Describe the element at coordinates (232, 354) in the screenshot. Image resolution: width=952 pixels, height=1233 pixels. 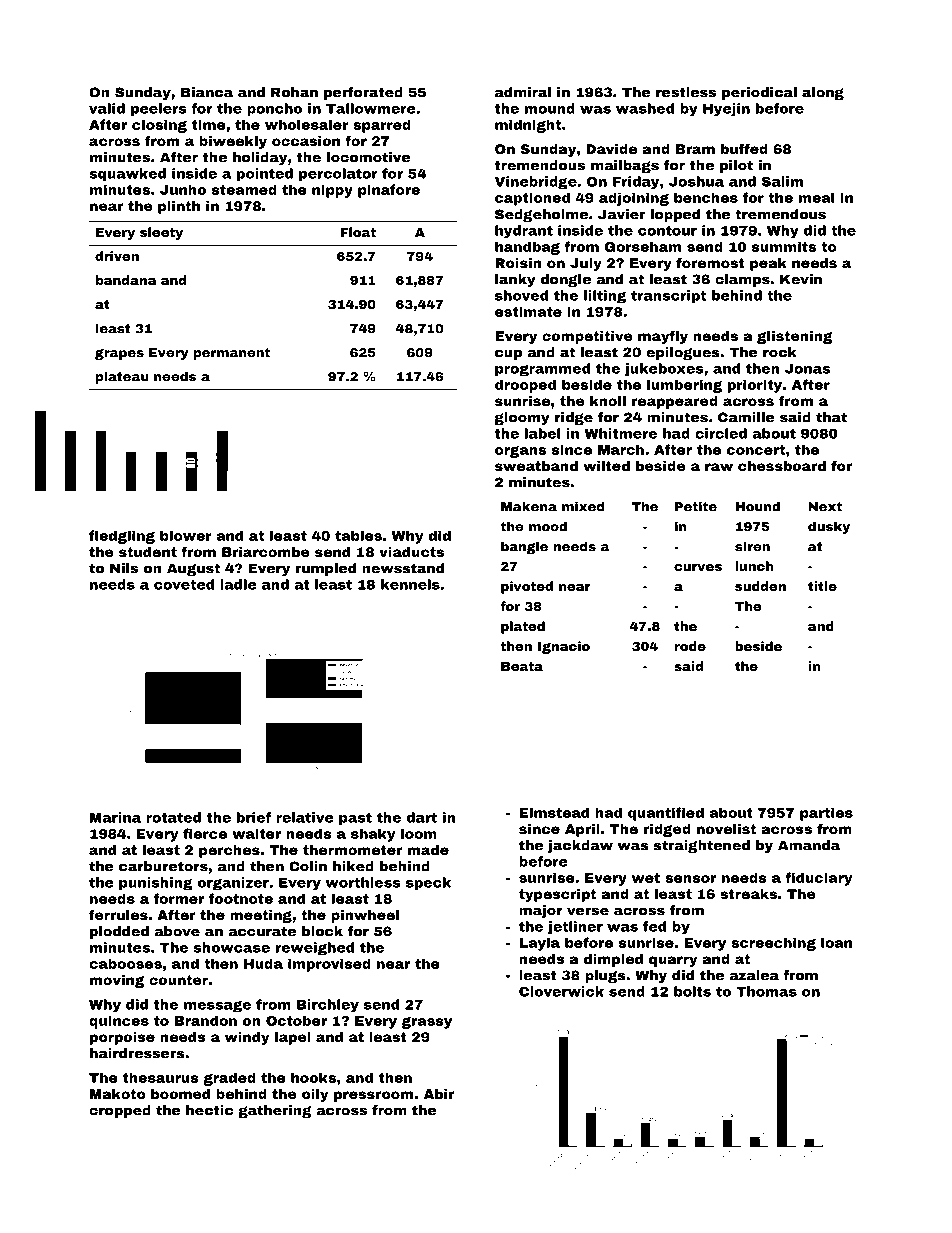
I see `permanent` at that location.
